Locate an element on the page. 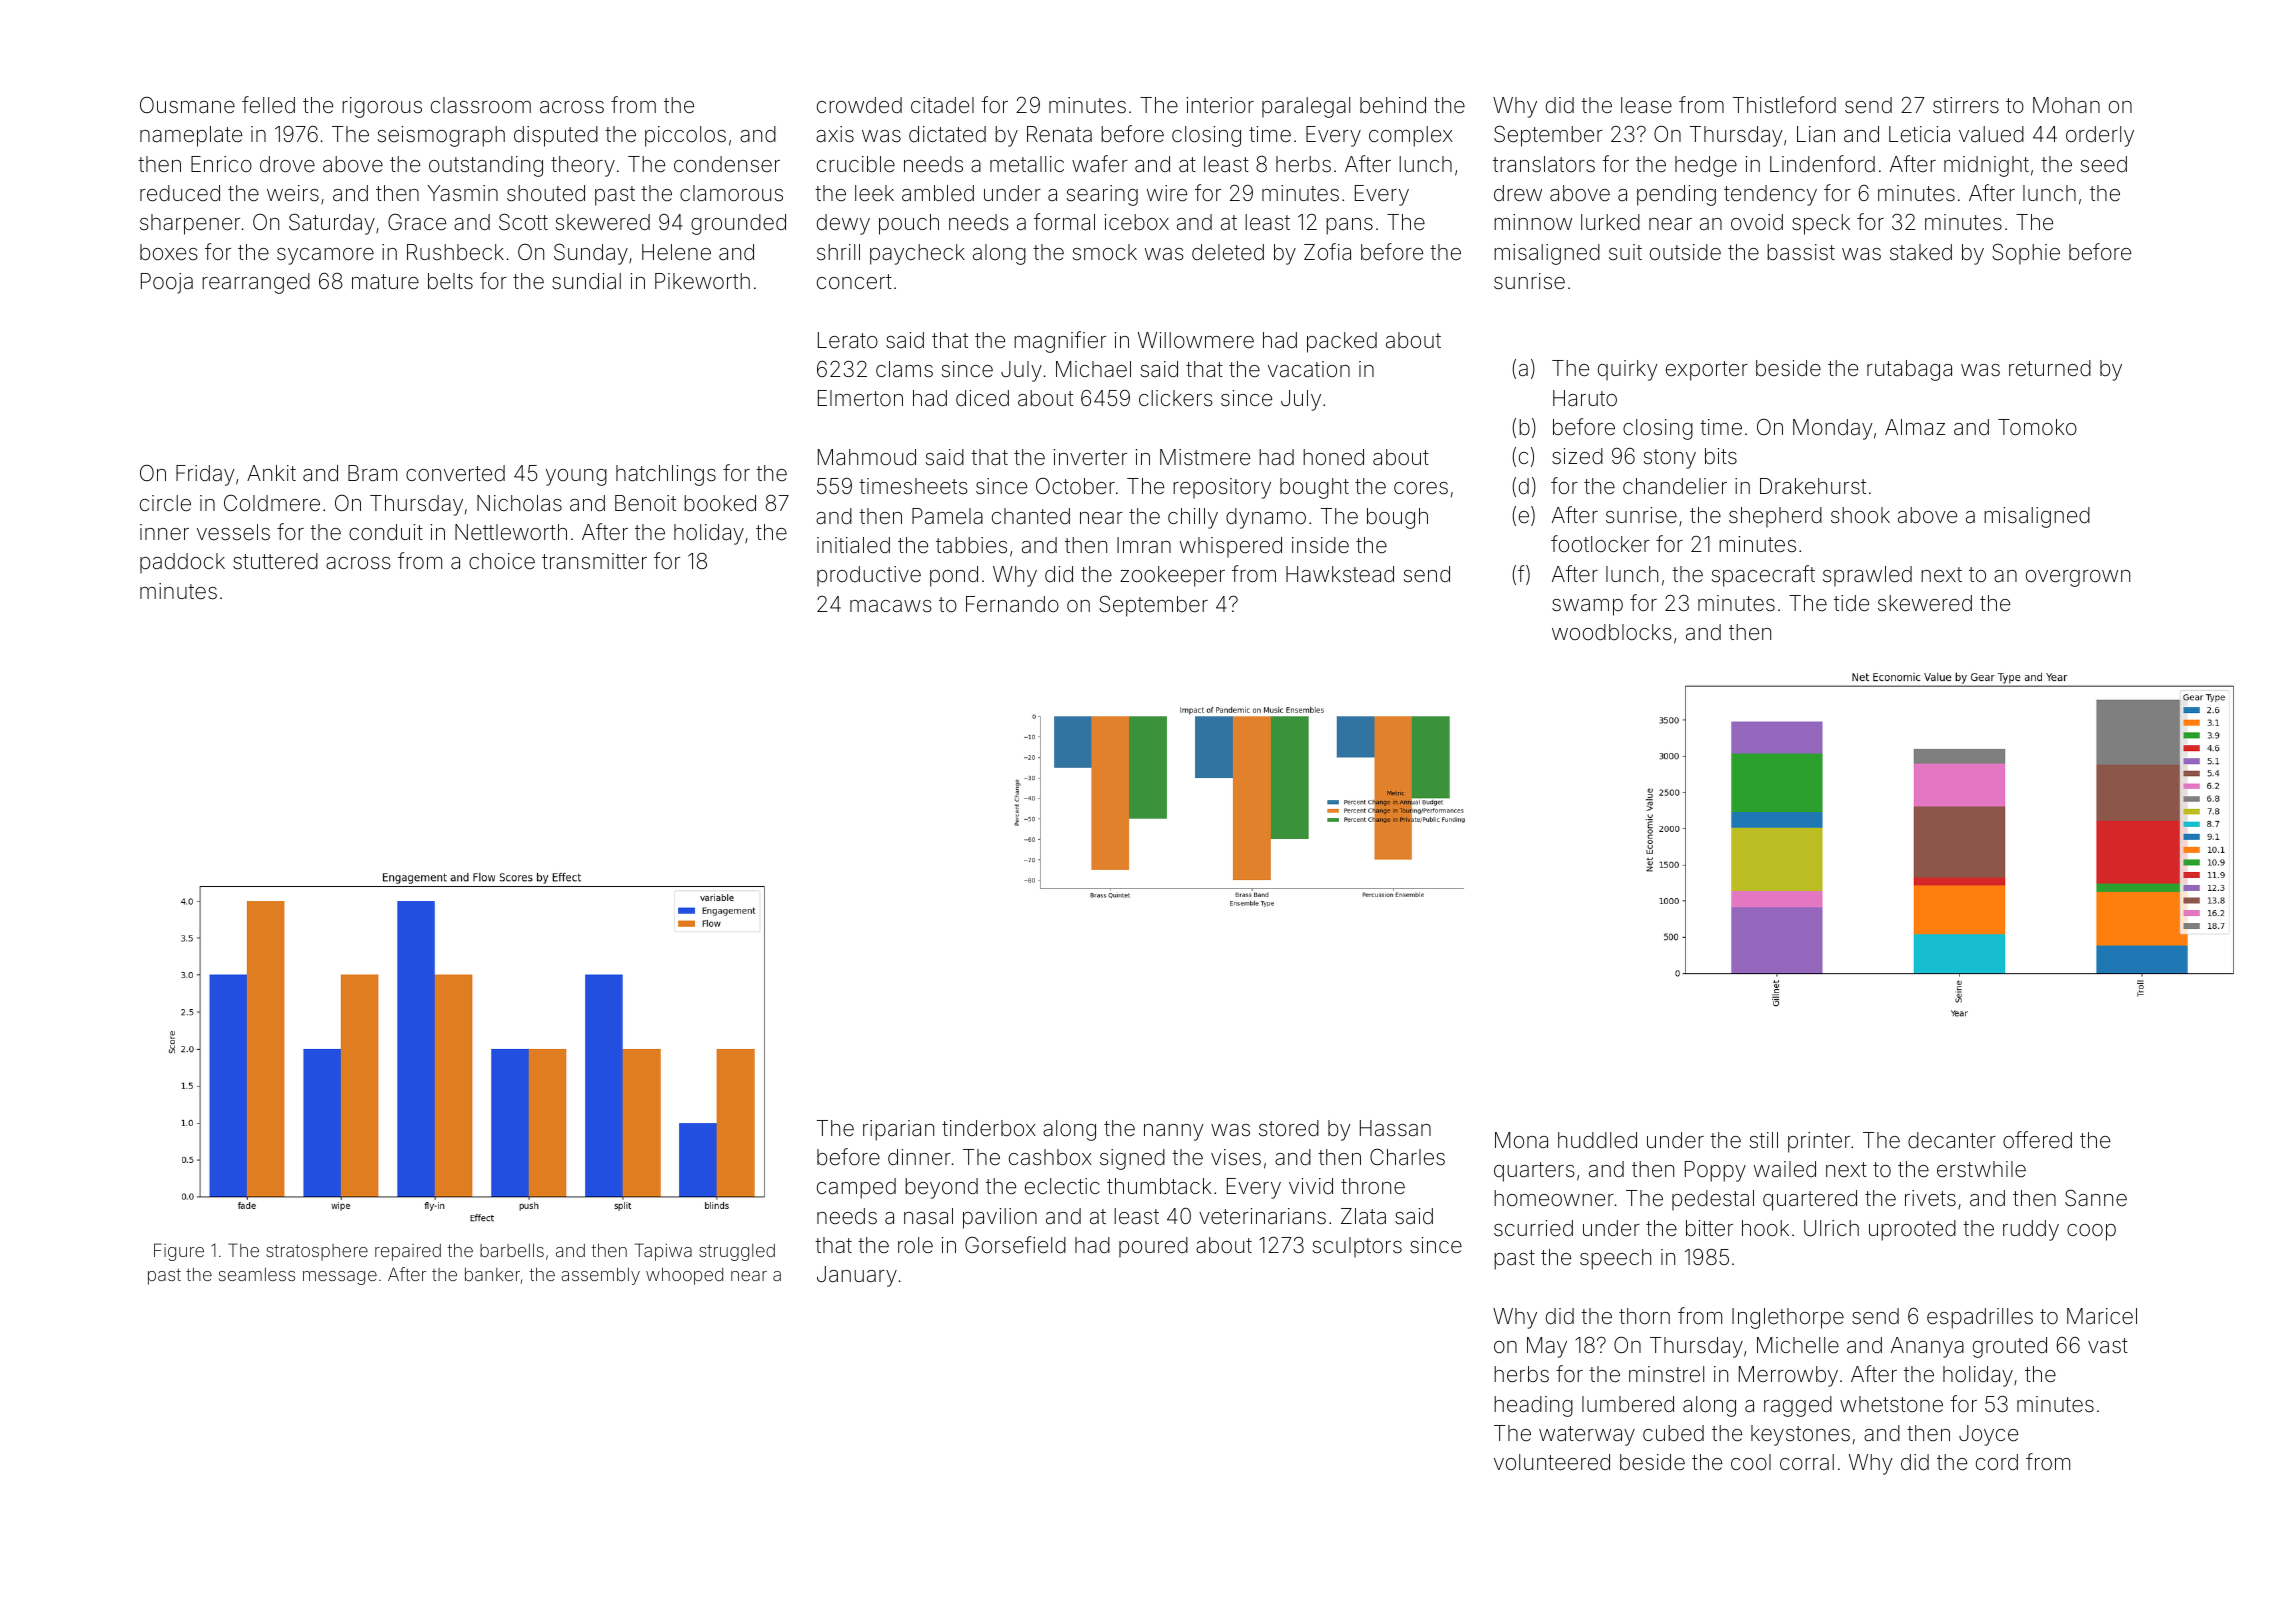 This image has width=2283, height=1615. whooped is located at coordinates (684, 1276).
